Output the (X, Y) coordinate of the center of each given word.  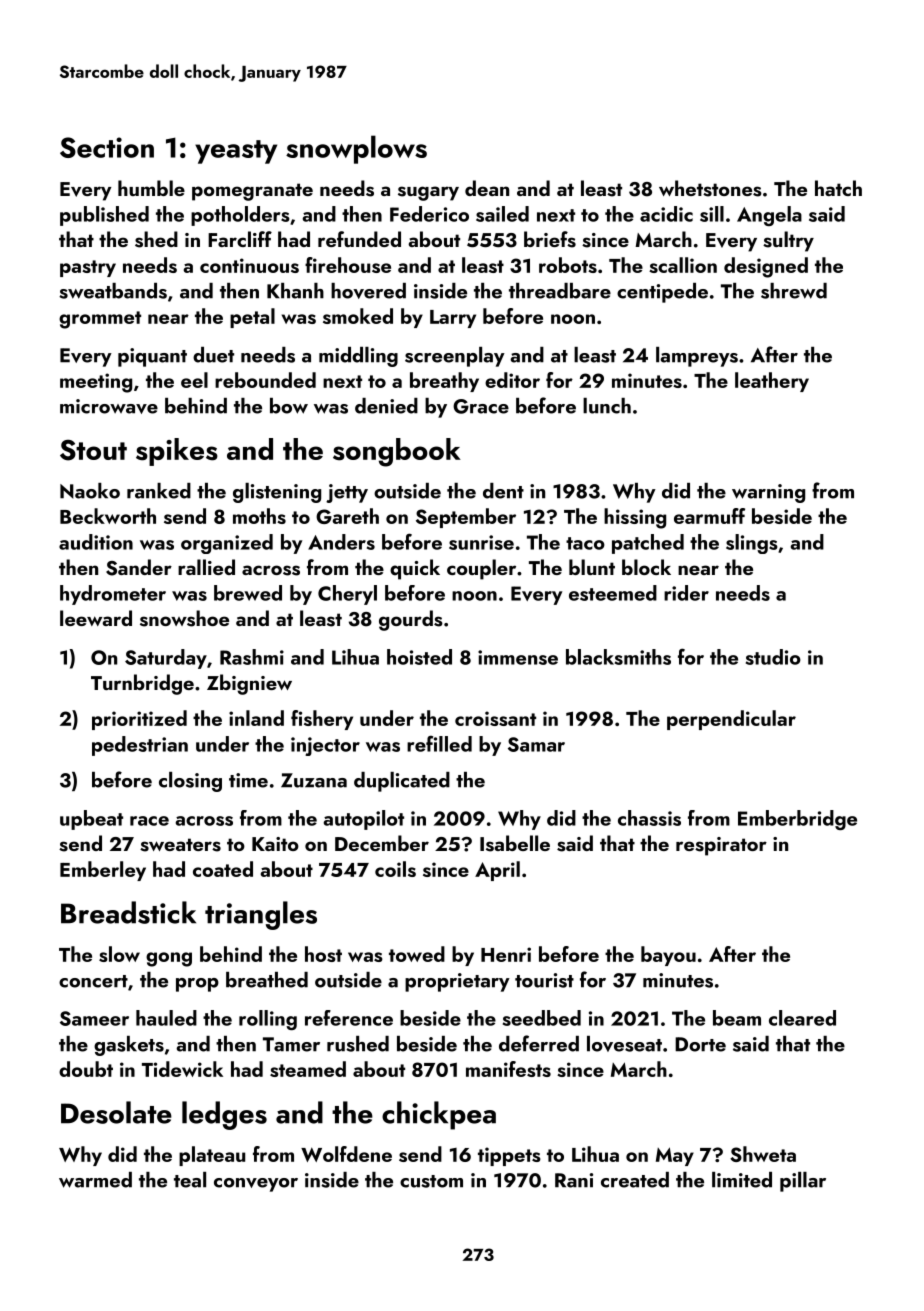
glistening (277, 493)
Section (107, 147)
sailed (502, 214)
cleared (802, 1018)
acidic (666, 214)
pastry (88, 268)
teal (190, 1180)
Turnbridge (142, 684)
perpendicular (731, 720)
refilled (439, 743)
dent (503, 491)
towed (417, 954)
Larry (453, 319)
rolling (268, 1020)
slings (752, 544)
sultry (788, 241)
